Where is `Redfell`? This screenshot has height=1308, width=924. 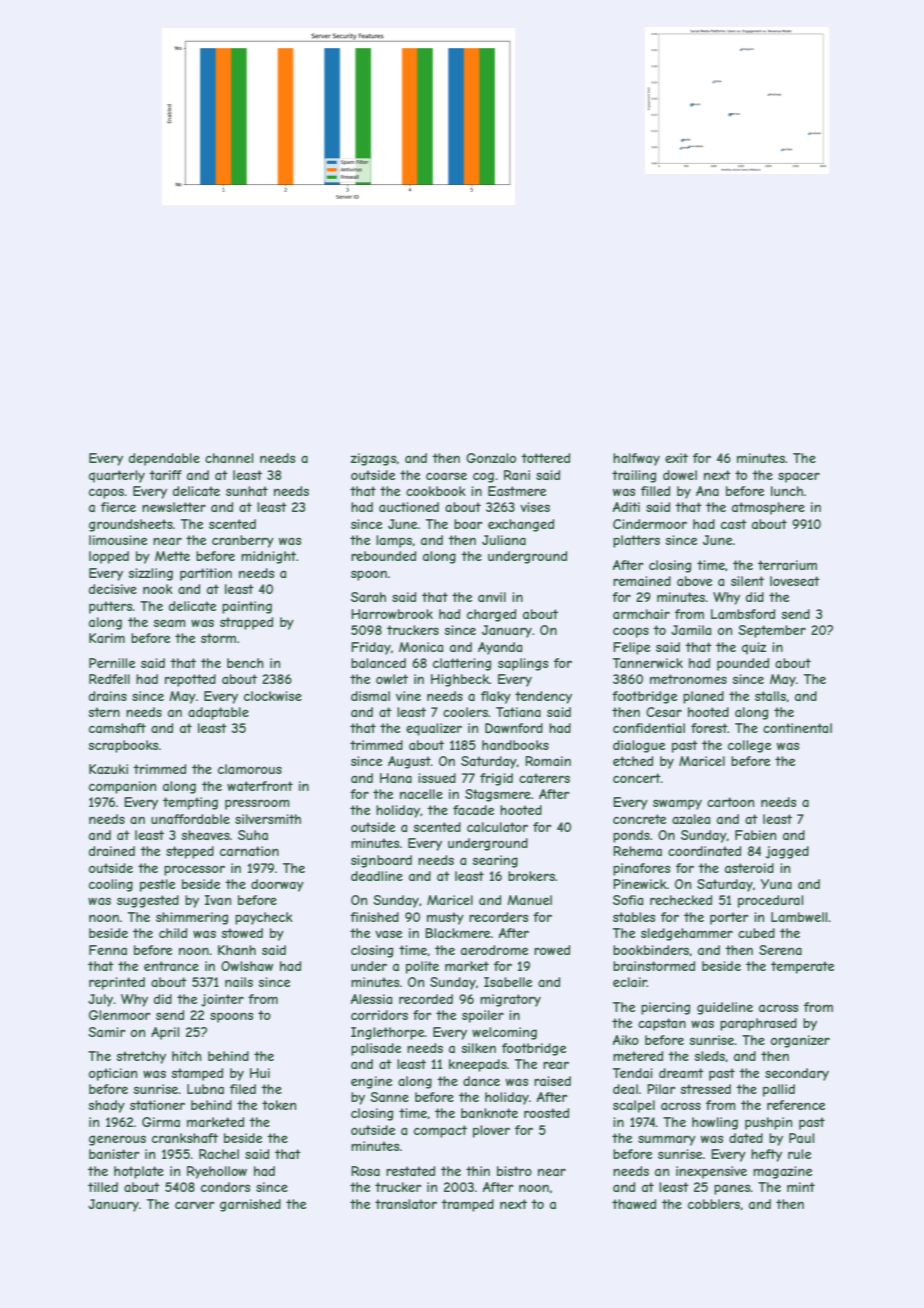 Redfell is located at coordinates (109, 679).
